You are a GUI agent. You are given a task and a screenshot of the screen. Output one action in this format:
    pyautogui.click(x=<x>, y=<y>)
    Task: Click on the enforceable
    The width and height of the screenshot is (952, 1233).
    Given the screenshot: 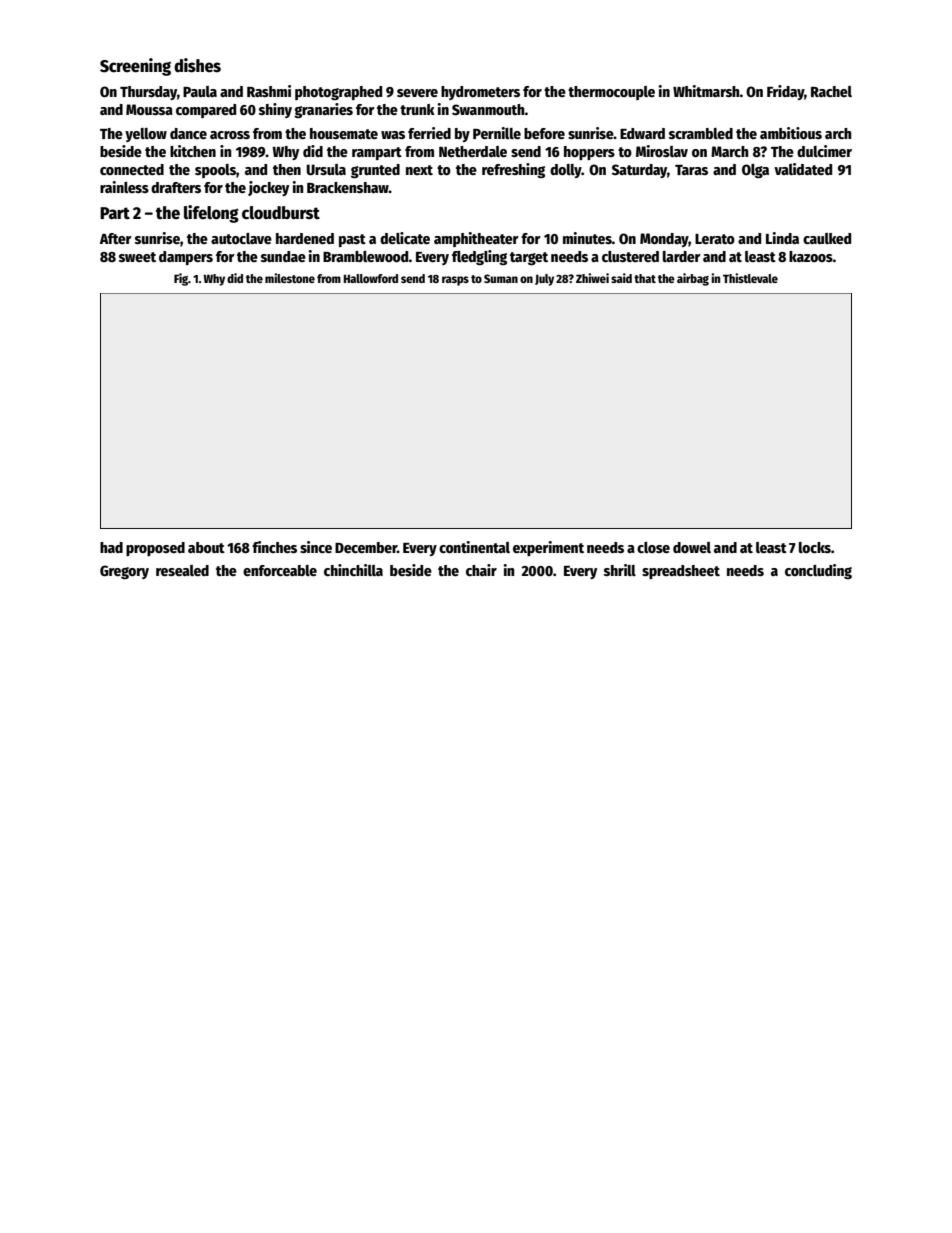 What is the action you would take?
    pyautogui.click(x=280, y=570)
